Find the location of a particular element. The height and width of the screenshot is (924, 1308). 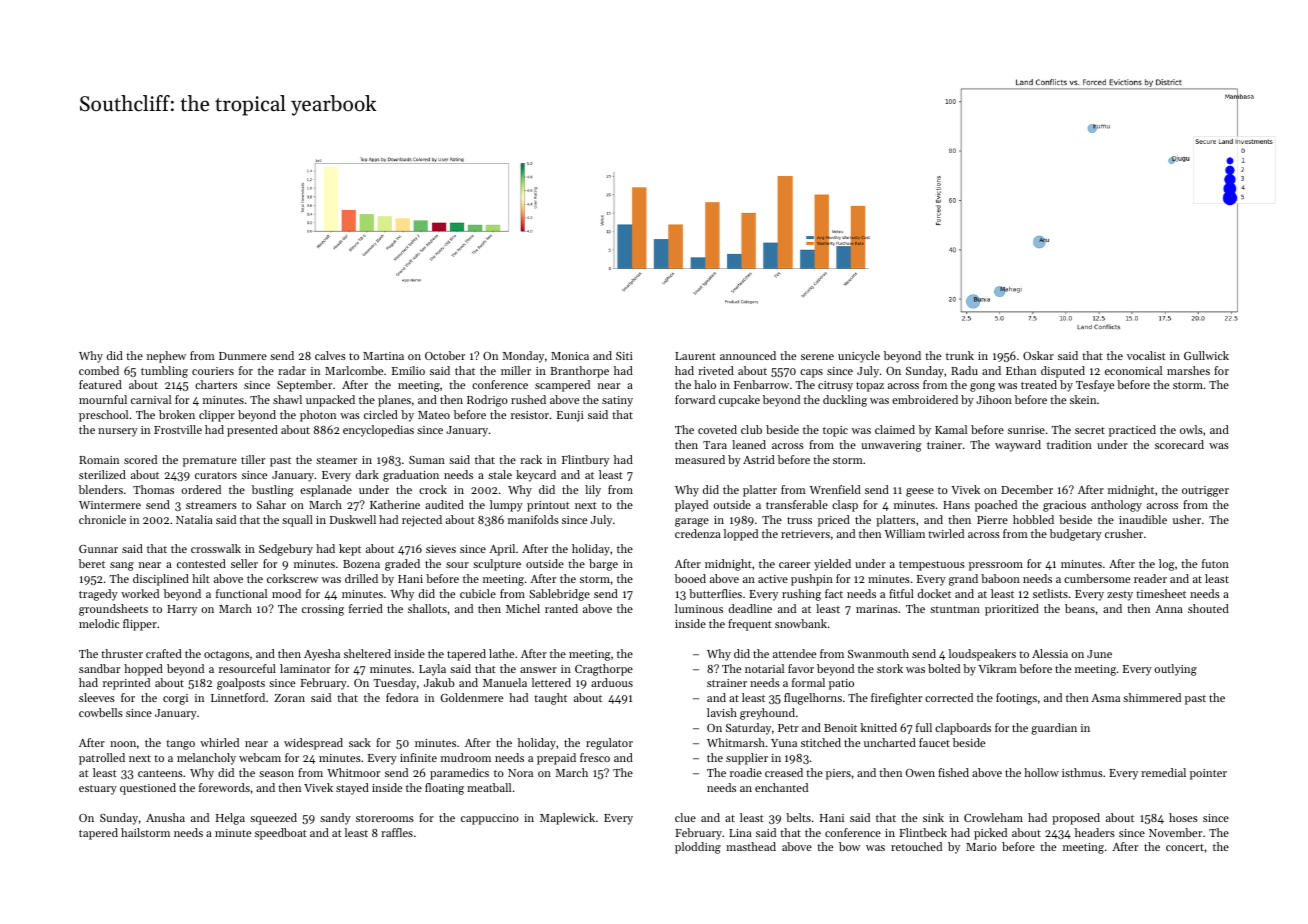

inaudible is located at coordinates (1143, 519).
